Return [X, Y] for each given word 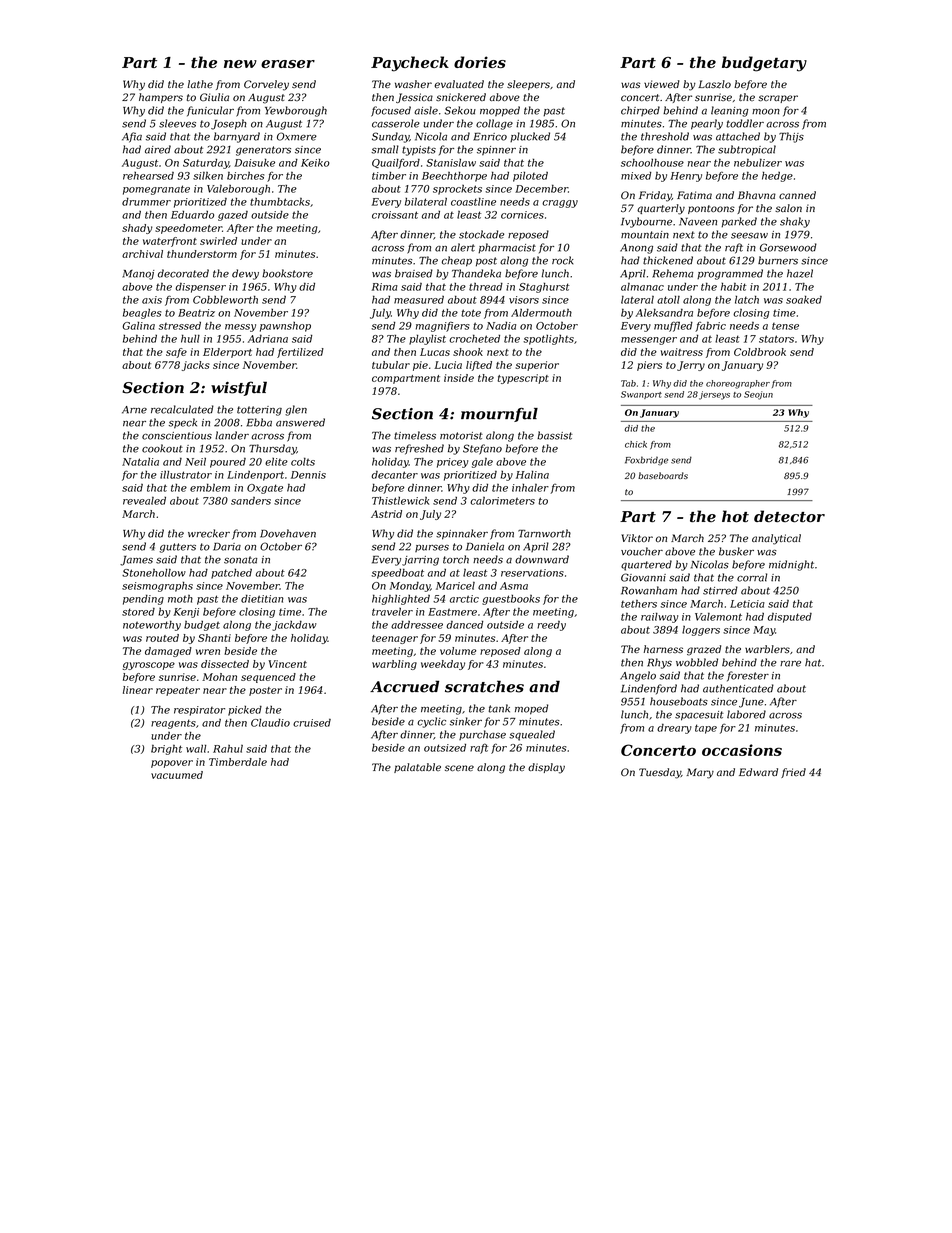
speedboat [397, 573]
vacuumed [177, 775]
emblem [210, 488]
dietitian [262, 599]
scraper [778, 99]
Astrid [386, 514]
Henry [686, 177]
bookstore [287, 273]
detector [789, 516]
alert [463, 247]
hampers [161, 98]
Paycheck [410, 64]
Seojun [758, 395]
